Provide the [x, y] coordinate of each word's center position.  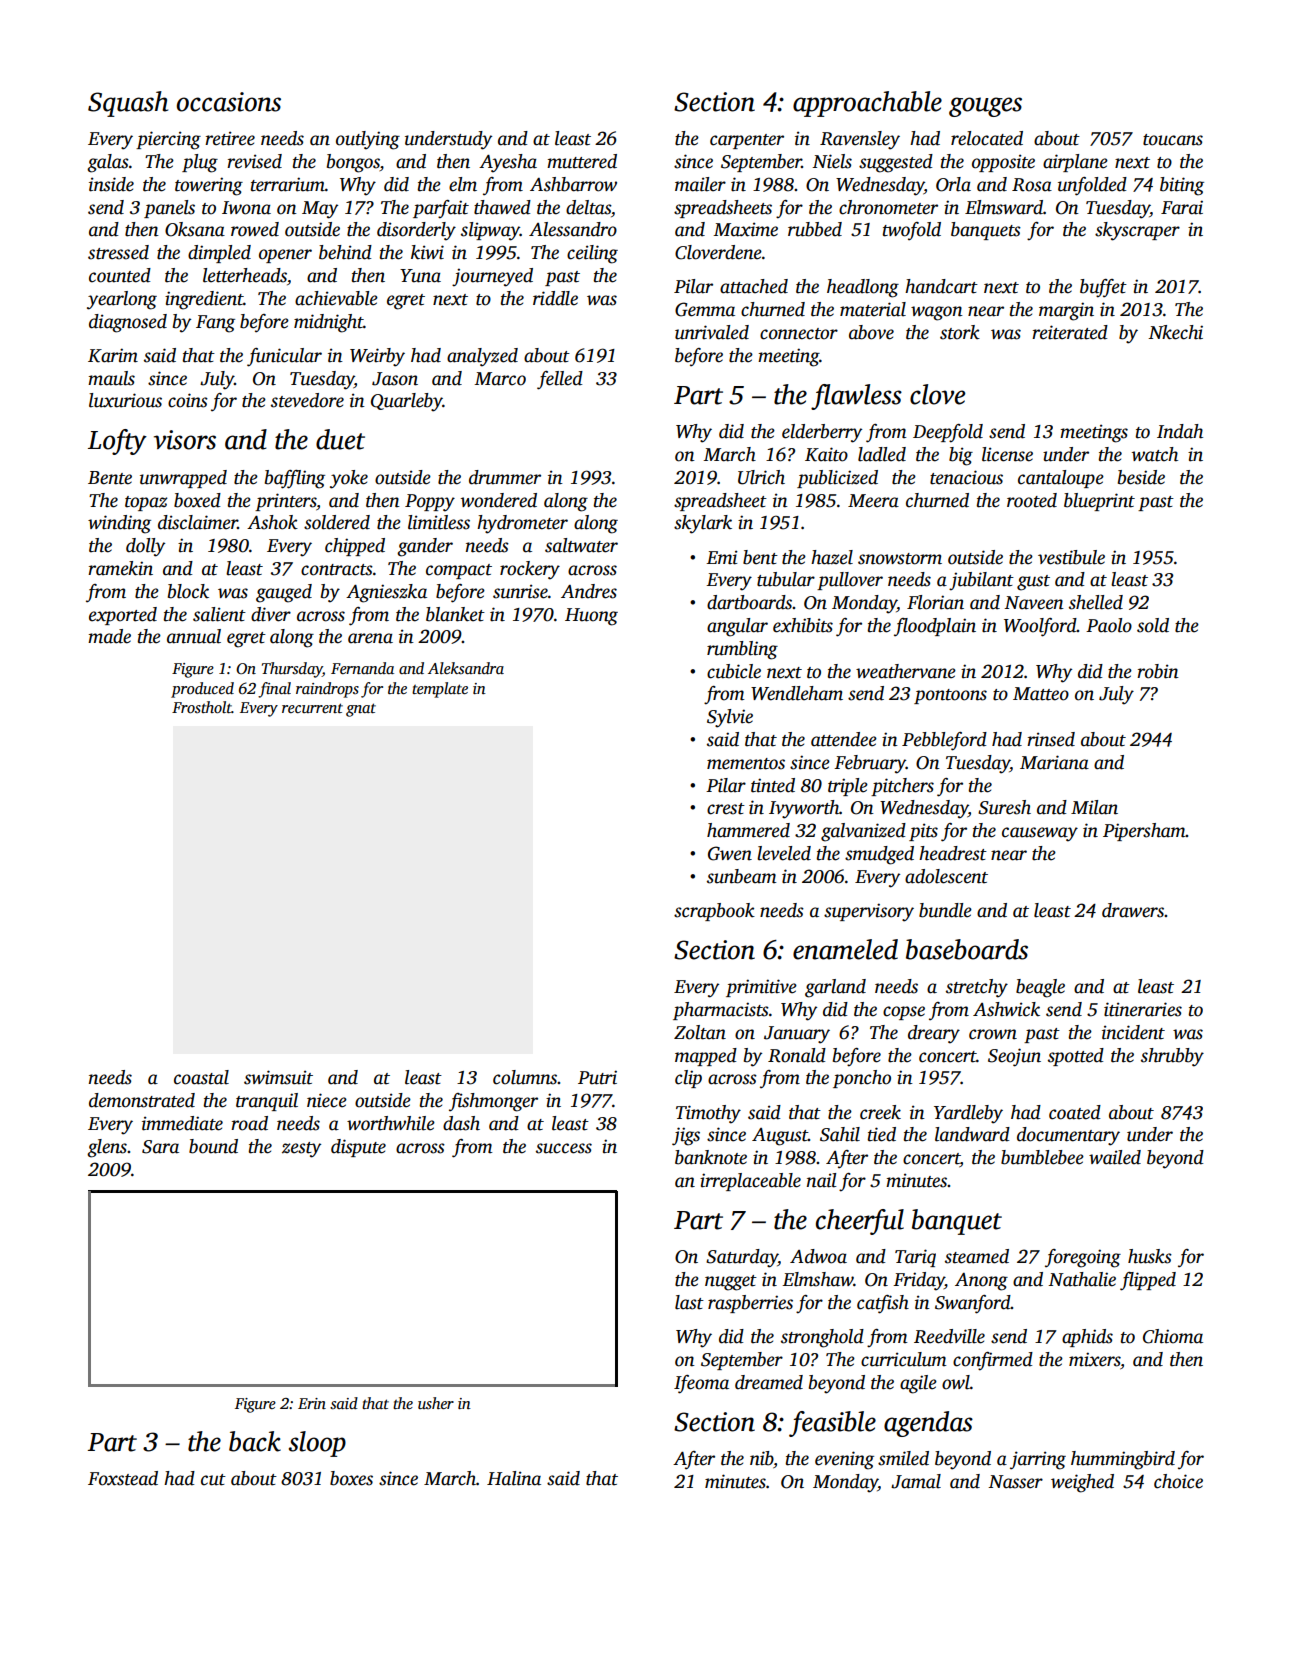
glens [107, 1148]
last [689, 1302]
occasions [229, 102]
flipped [1148, 1281]
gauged [284, 593]
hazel [832, 557]
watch [1155, 454]
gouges [985, 107]
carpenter [747, 141]
